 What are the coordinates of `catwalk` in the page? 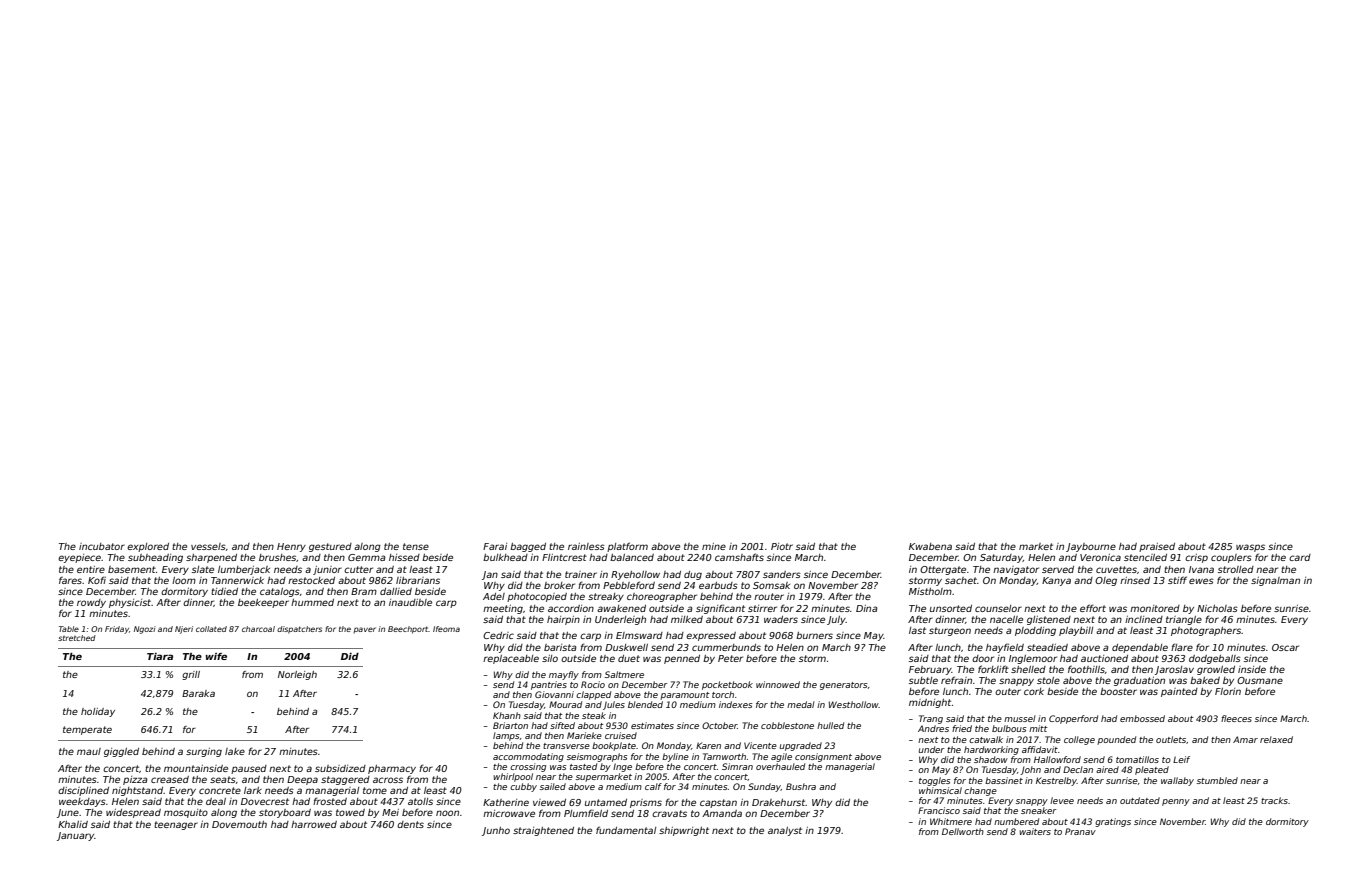 It's located at (986, 739).
